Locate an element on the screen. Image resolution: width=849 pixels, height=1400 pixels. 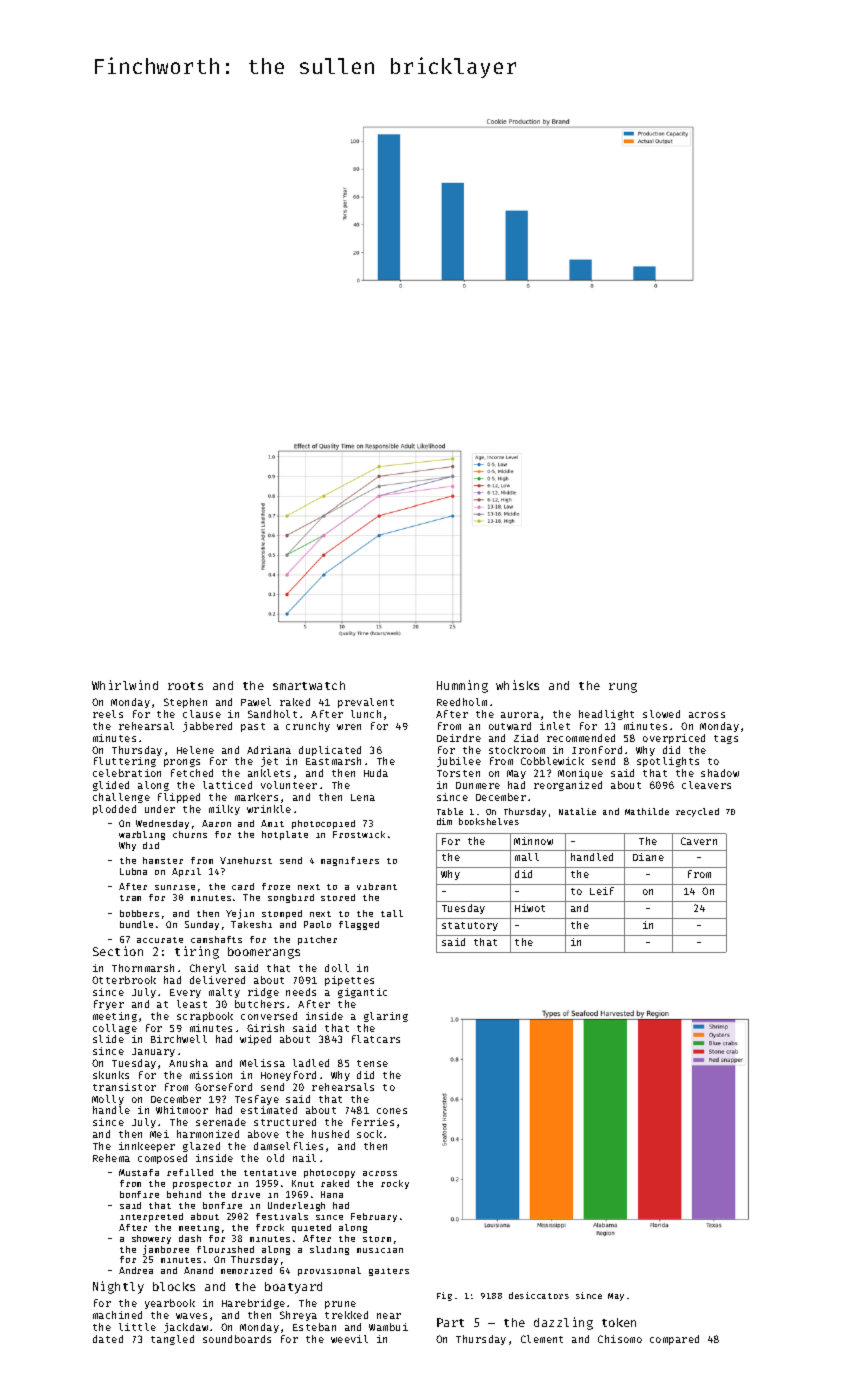
Whirlwind is located at coordinates (125, 685).
